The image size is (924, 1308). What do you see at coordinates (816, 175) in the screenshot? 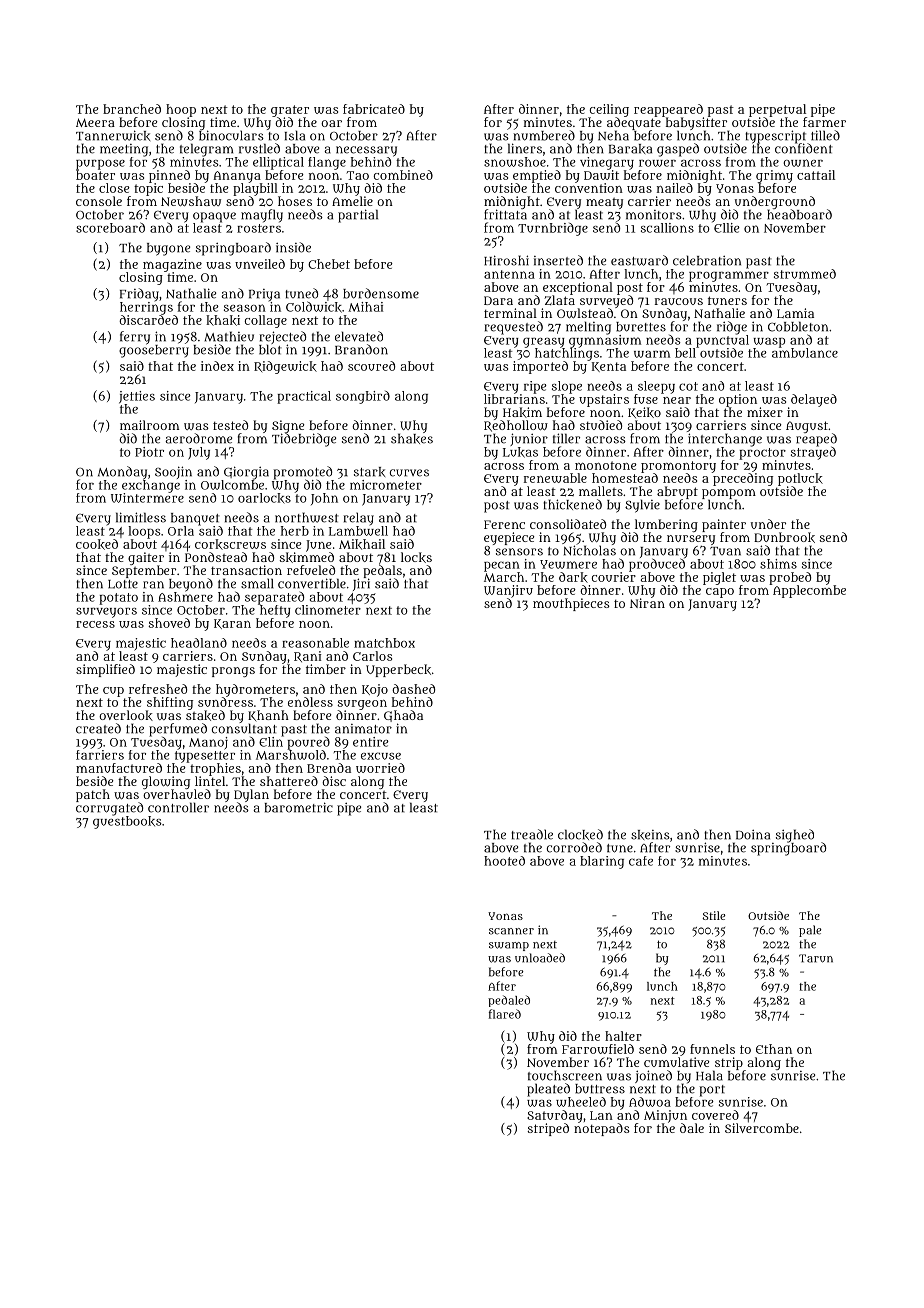
I see `cattail` at bounding box center [816, 175].
